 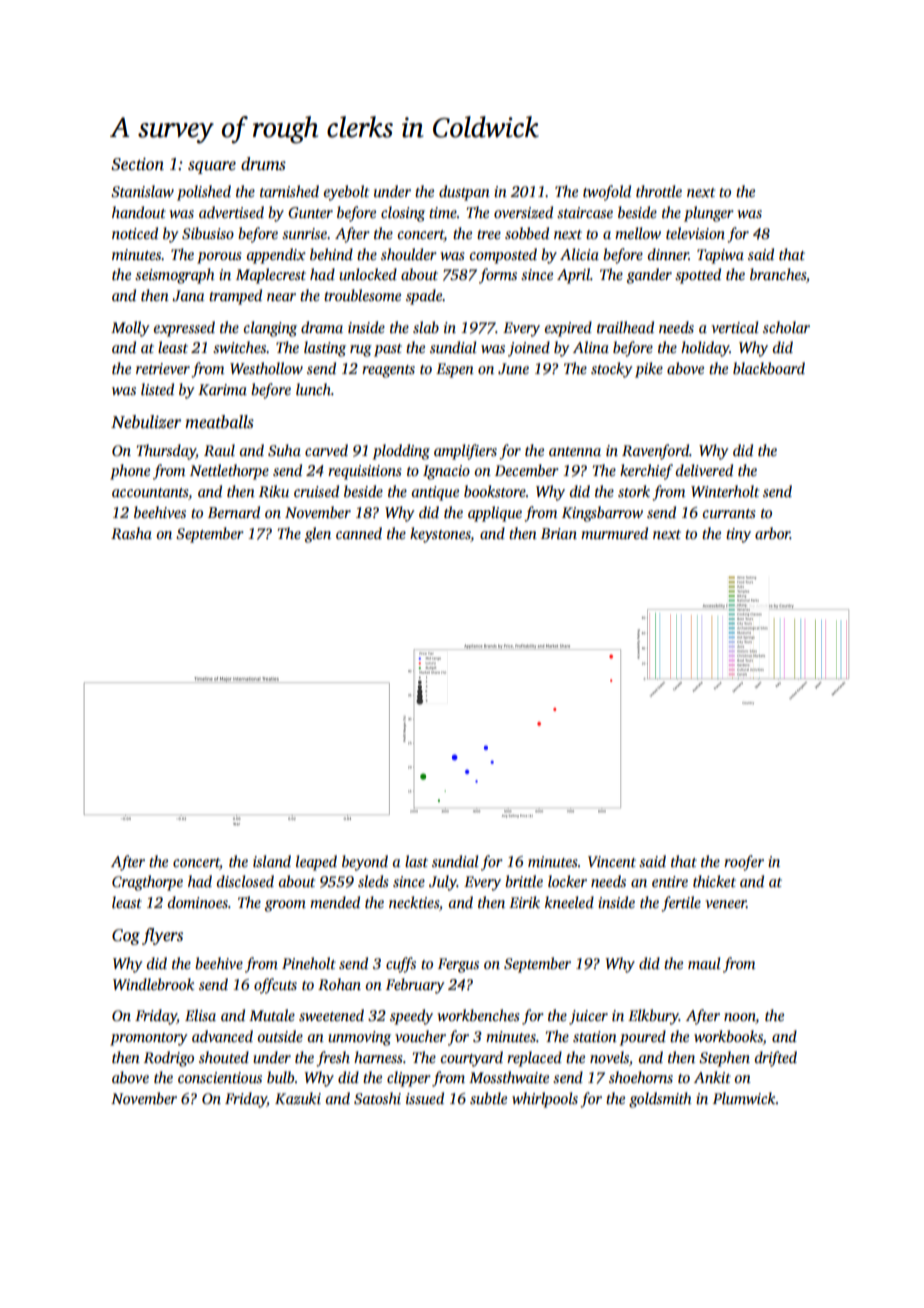 What do you see at coordinates (489, 234) in the image?
I see `tree` at bounding box center [489, 234].
